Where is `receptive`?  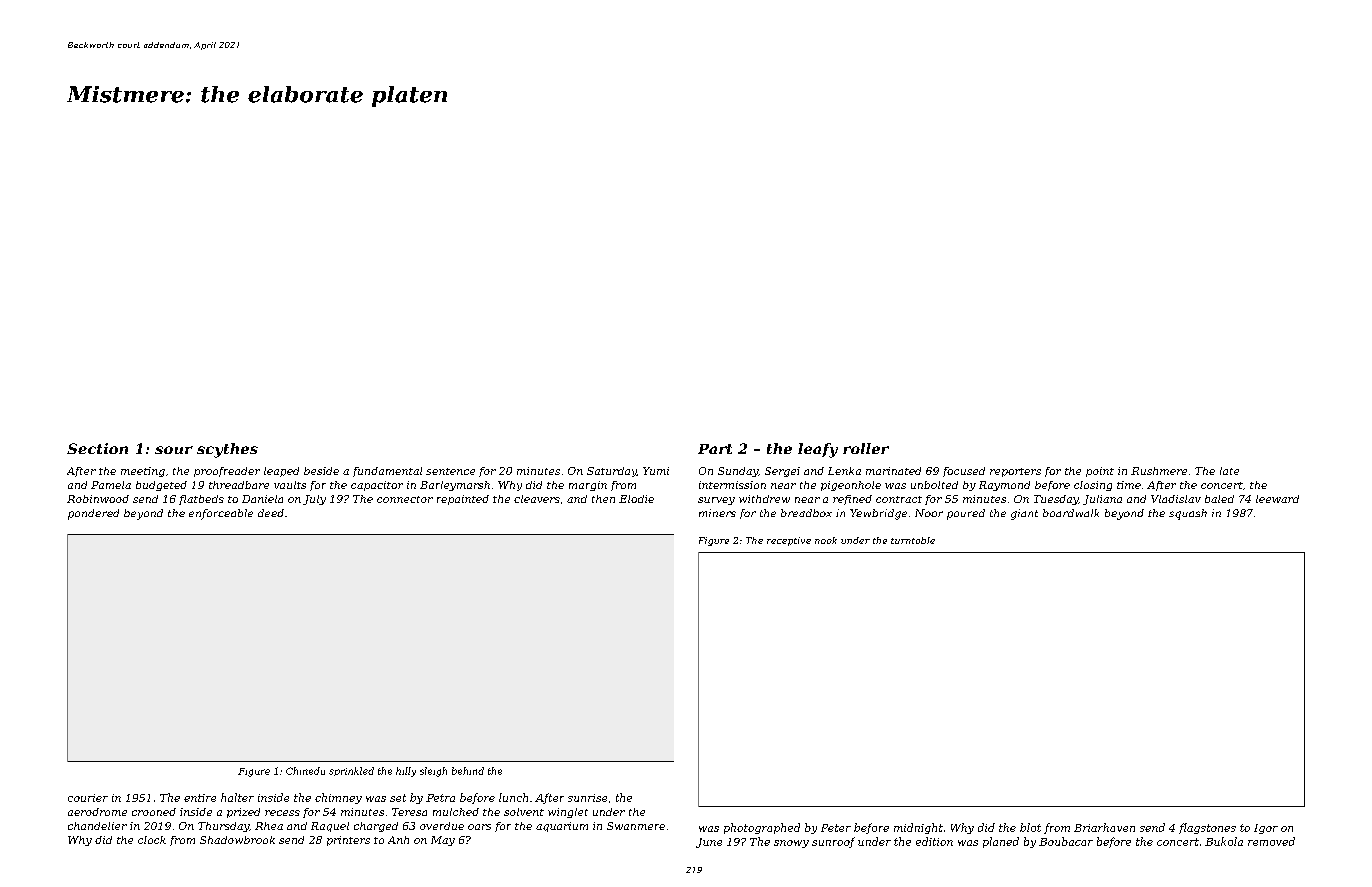
receptive is located at coordinates (789, 541).
